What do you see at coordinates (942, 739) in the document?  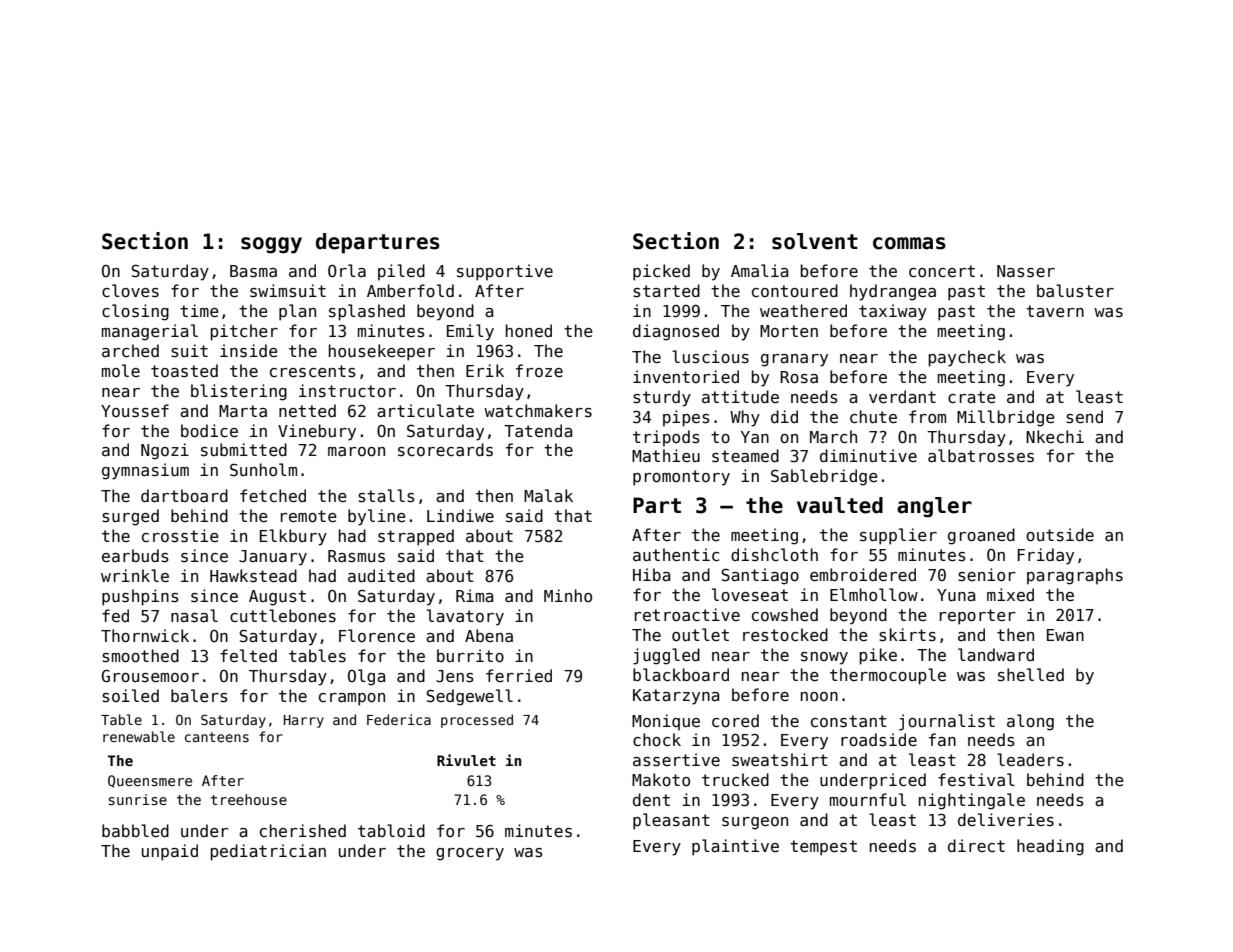 I see `fan` at bounding box center [942, 739].
